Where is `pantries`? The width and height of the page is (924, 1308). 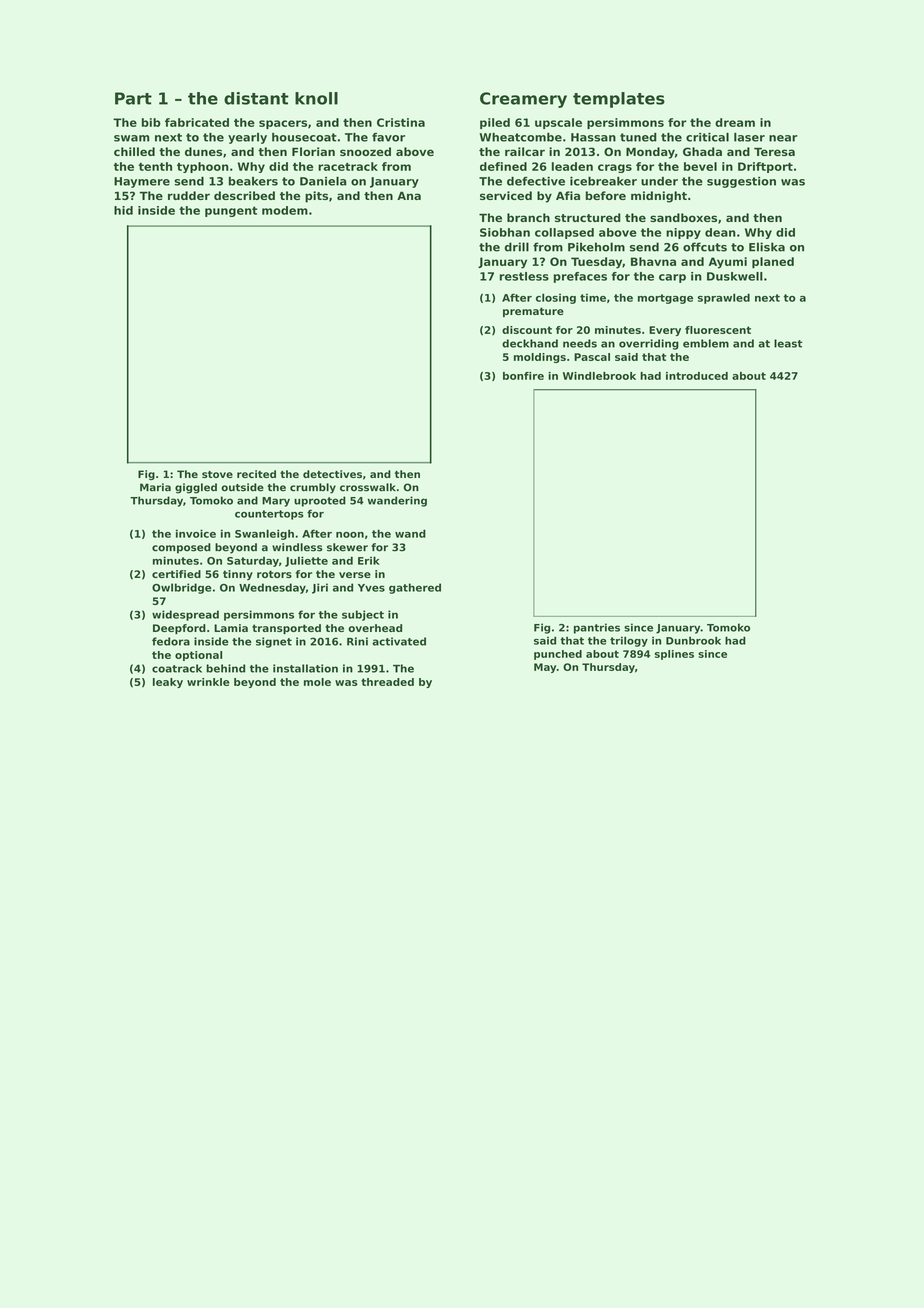 pantries is located at coordinates (597, 628).
